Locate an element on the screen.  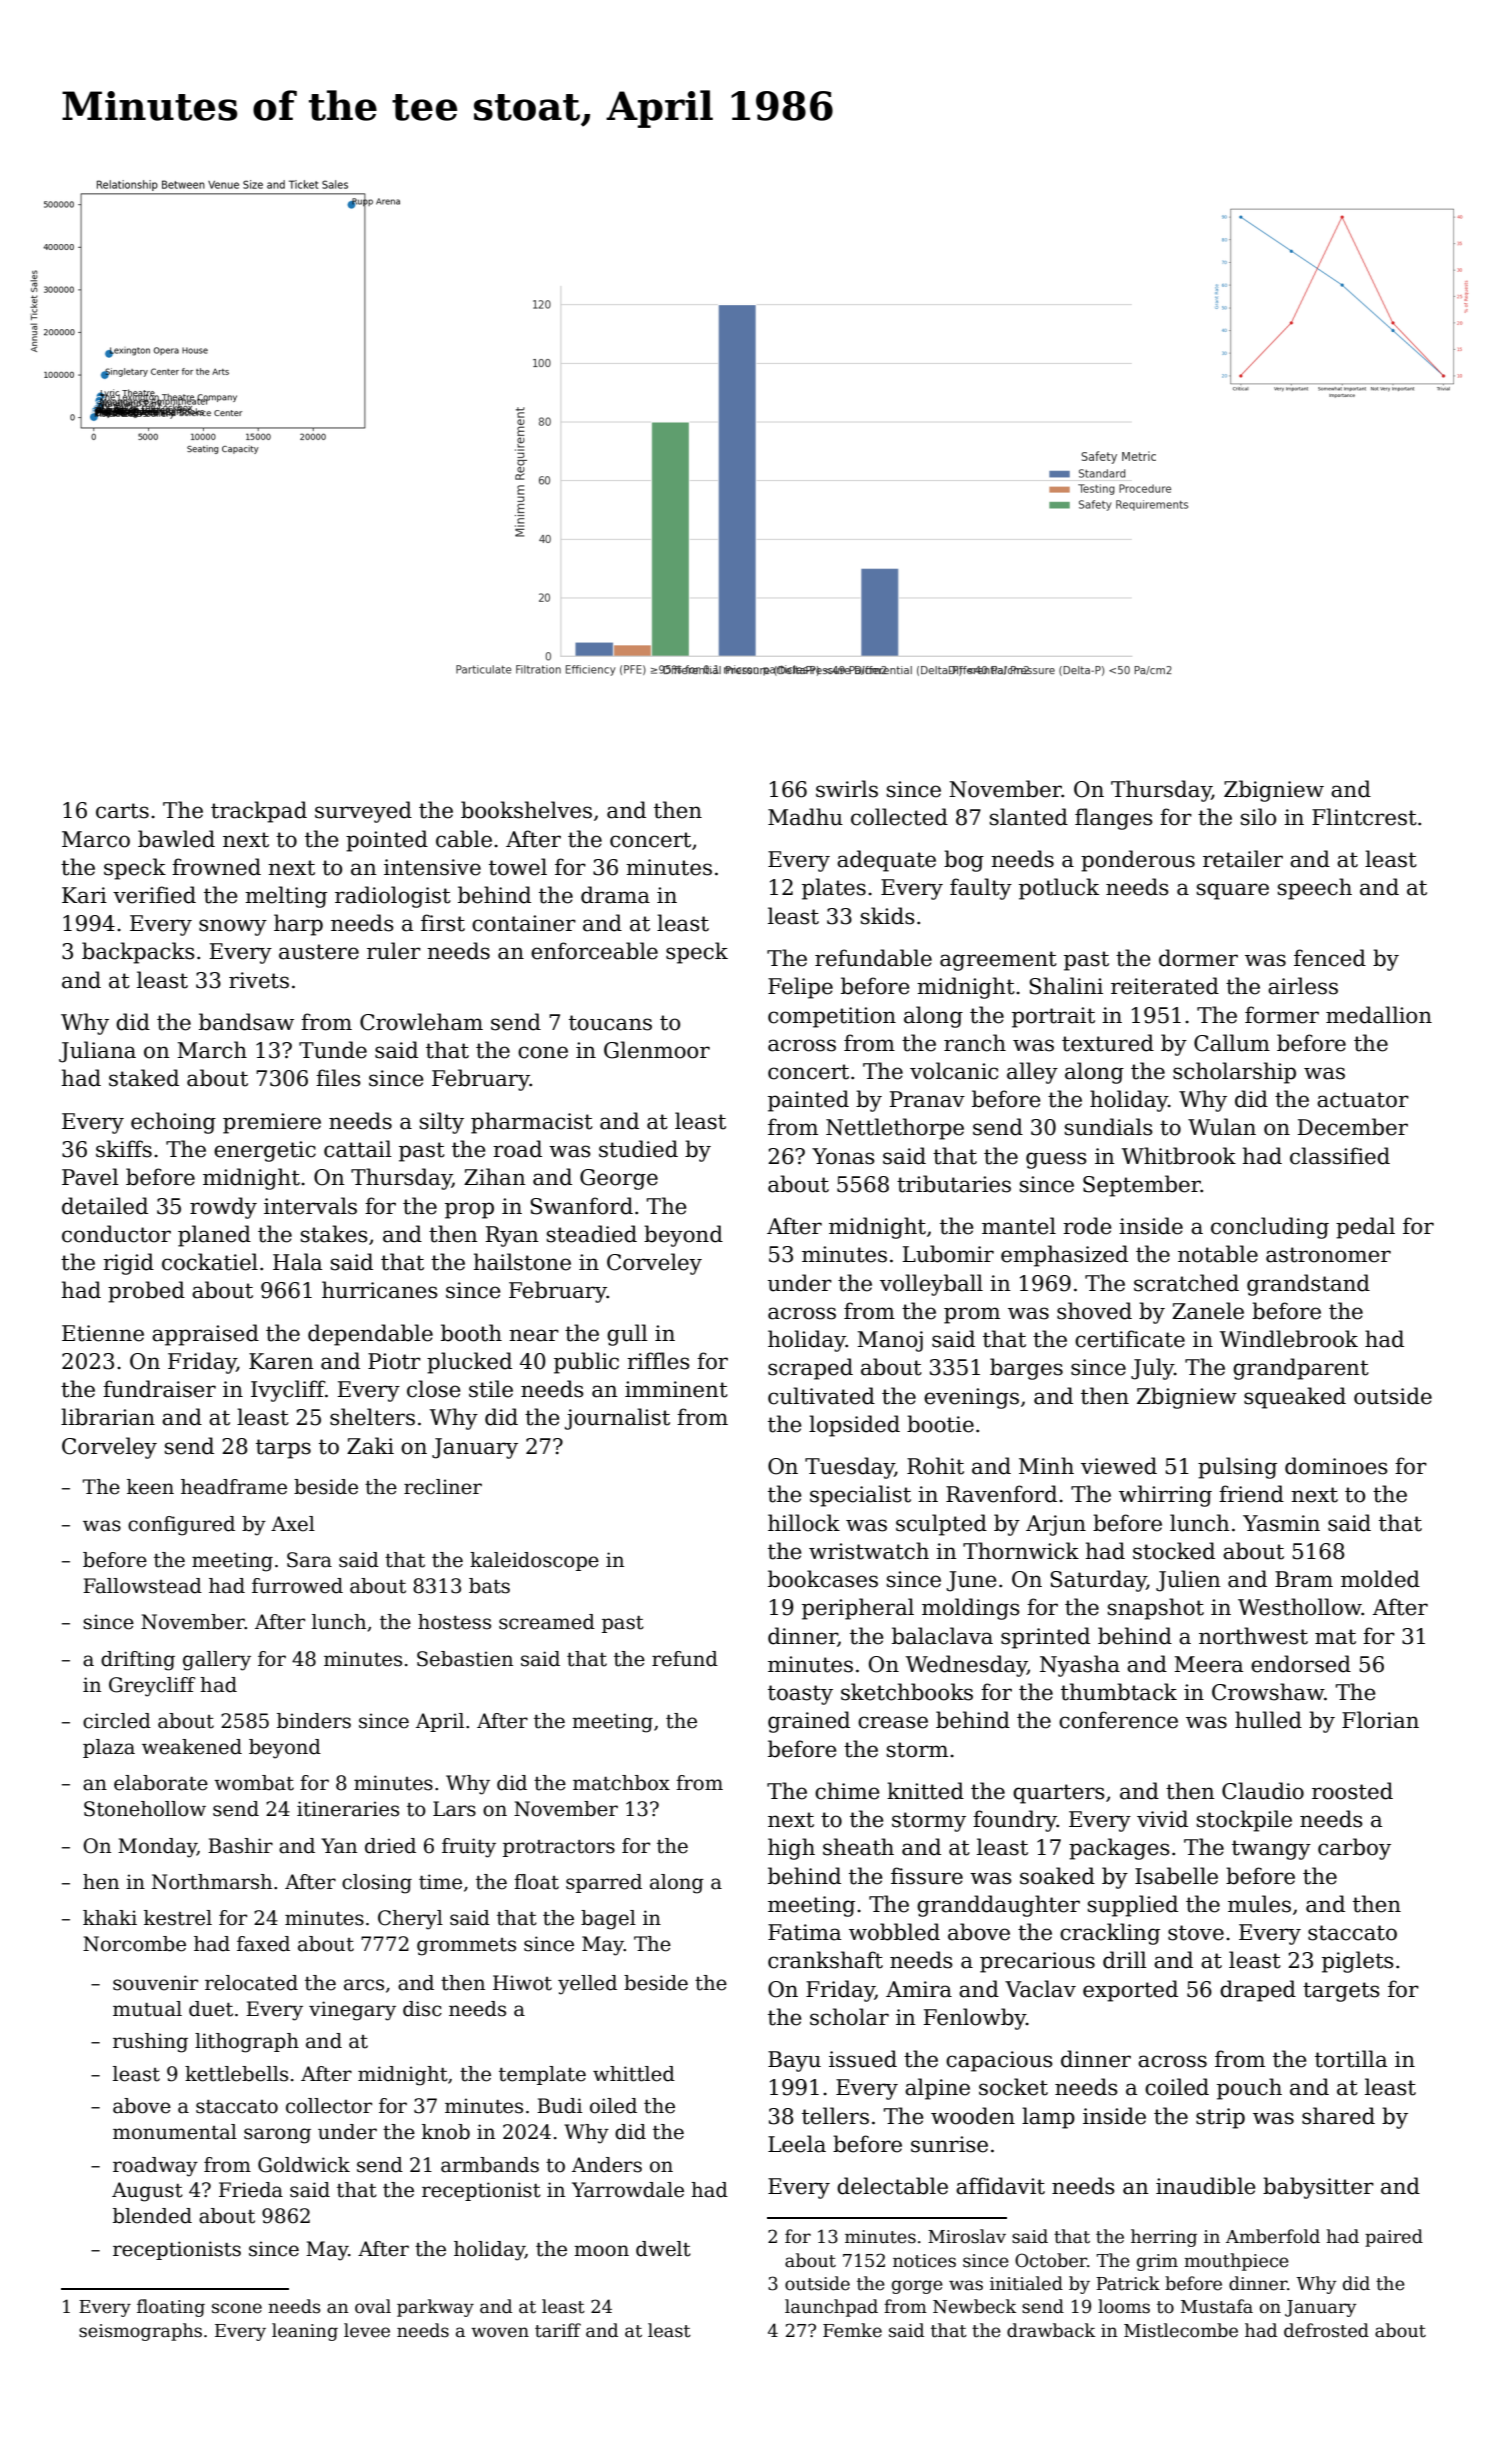
trackpad is located at coordinates (259, 812).
